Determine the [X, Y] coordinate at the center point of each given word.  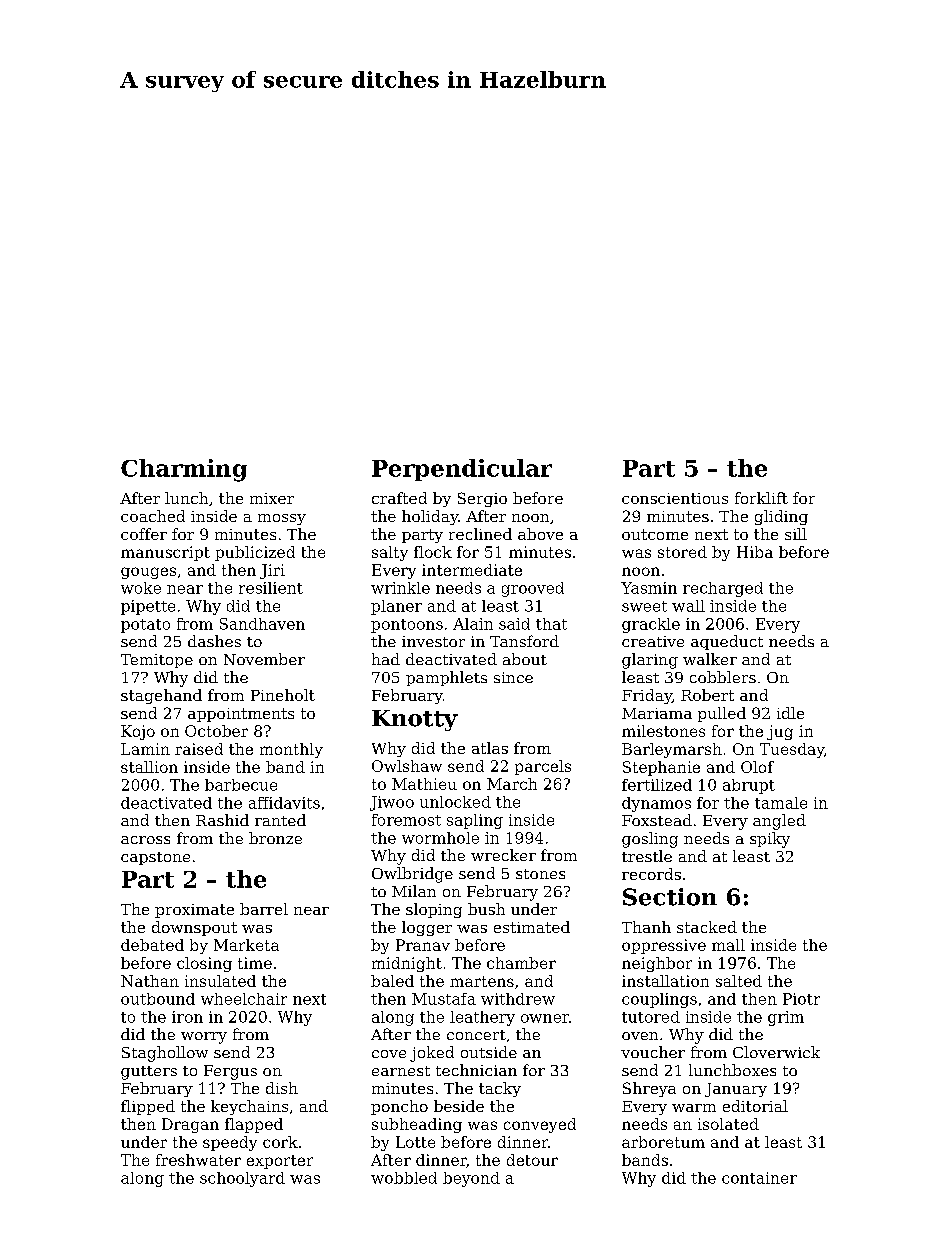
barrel [264, 909]
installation [665, 981]
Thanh [646, 927]
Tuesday [792, 750]
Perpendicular [462, 470]
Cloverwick [776, 1052]
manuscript [165, 553]
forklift [761, 498]
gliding [781, 517]
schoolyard [242, 1179]
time [255, 963]
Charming [184, 470]
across [145, 840]
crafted [399, 498]
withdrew [518, 999]
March [512, 784]
